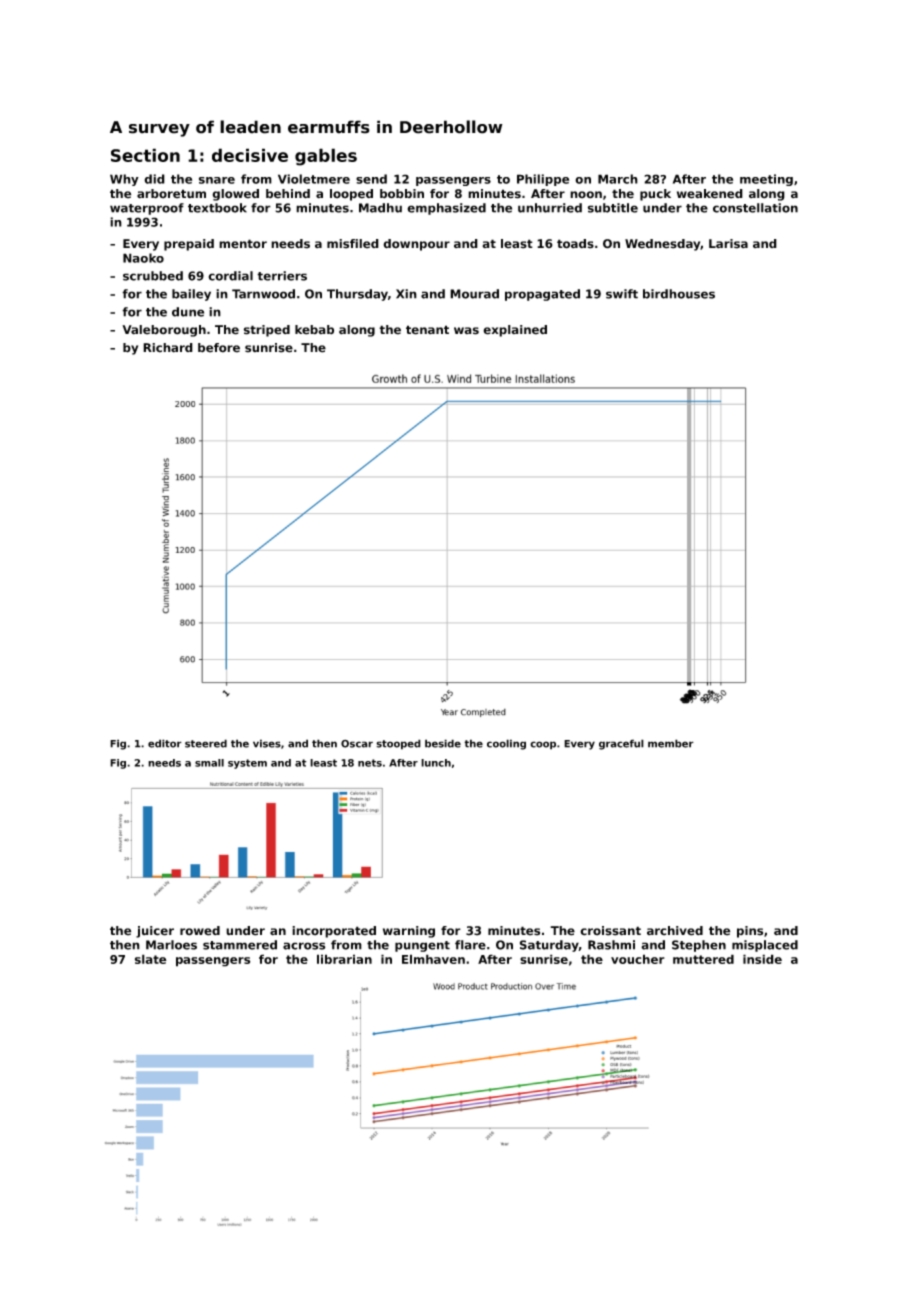 The height and width of the screenshot is (1316, 908). What do you see at coordinates (155, 932) in the screenshot?
I see `juicer` at bounding box center [155, 932].
